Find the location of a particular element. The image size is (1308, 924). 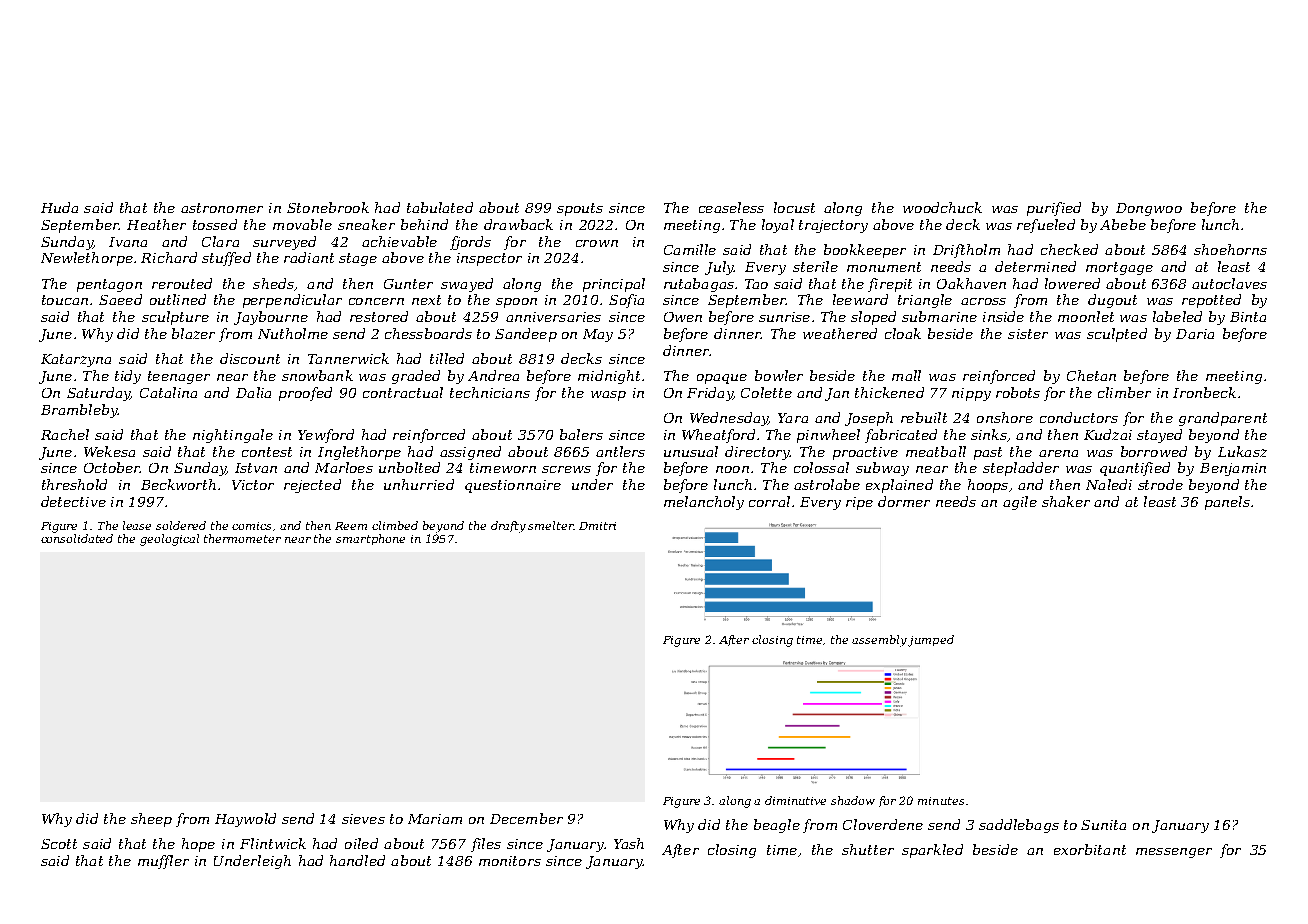

minutes is located at coordinates (941, 801).
